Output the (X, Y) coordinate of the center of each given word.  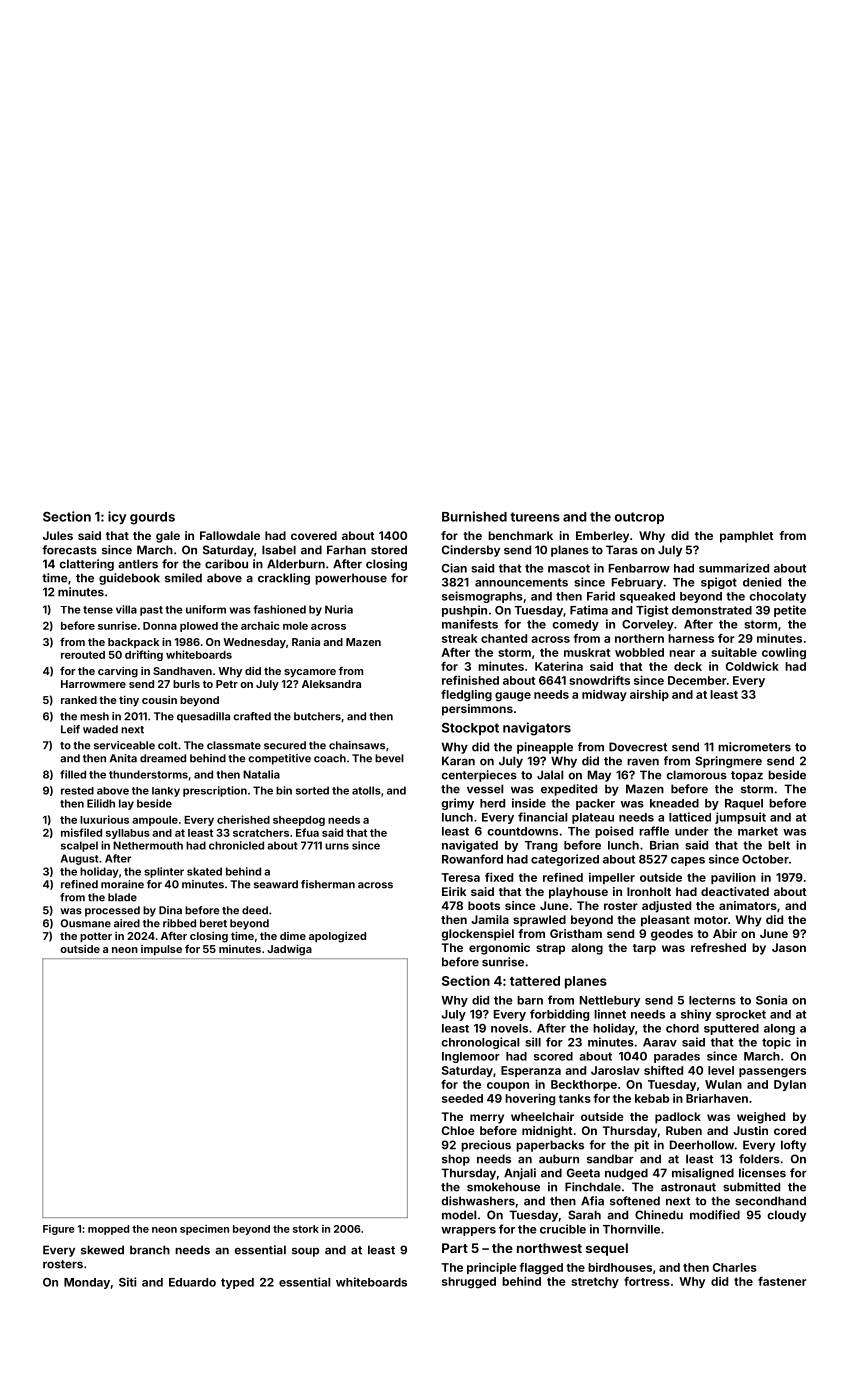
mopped (108, 1230)
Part (455, 1248)
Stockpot (470, 729)
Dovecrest (638, 747)
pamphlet (747, 537)
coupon (508, 1086)
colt (168, 745)
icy (117, 517)
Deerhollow (702, 1145)
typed (237, 1283)
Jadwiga (289, 950)
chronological (480, 1043)
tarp (644, 949)
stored (389, 550)
